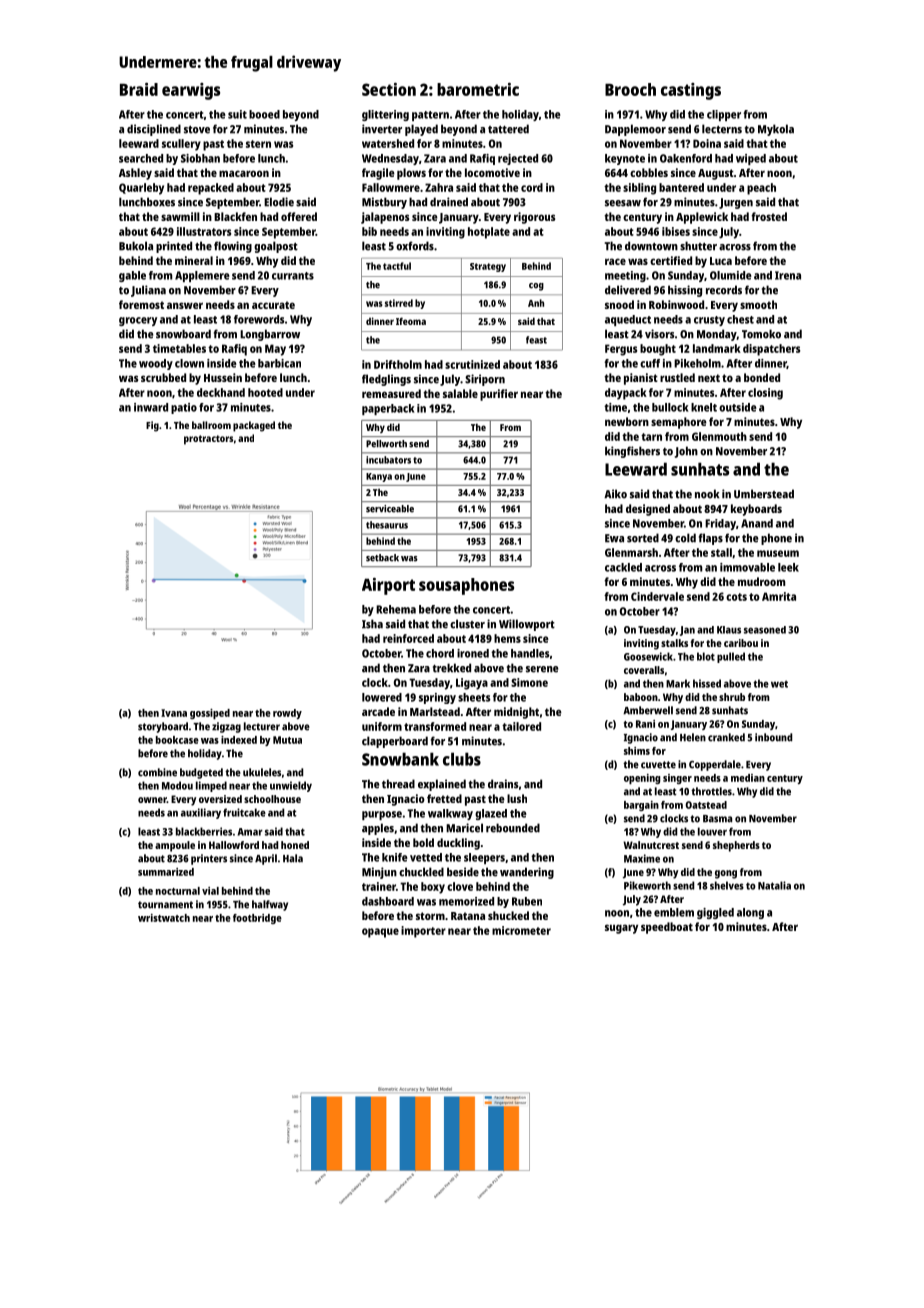  Describe the element at coordinates (430, 116) in the screenshot. I see `pattern` at that location.
